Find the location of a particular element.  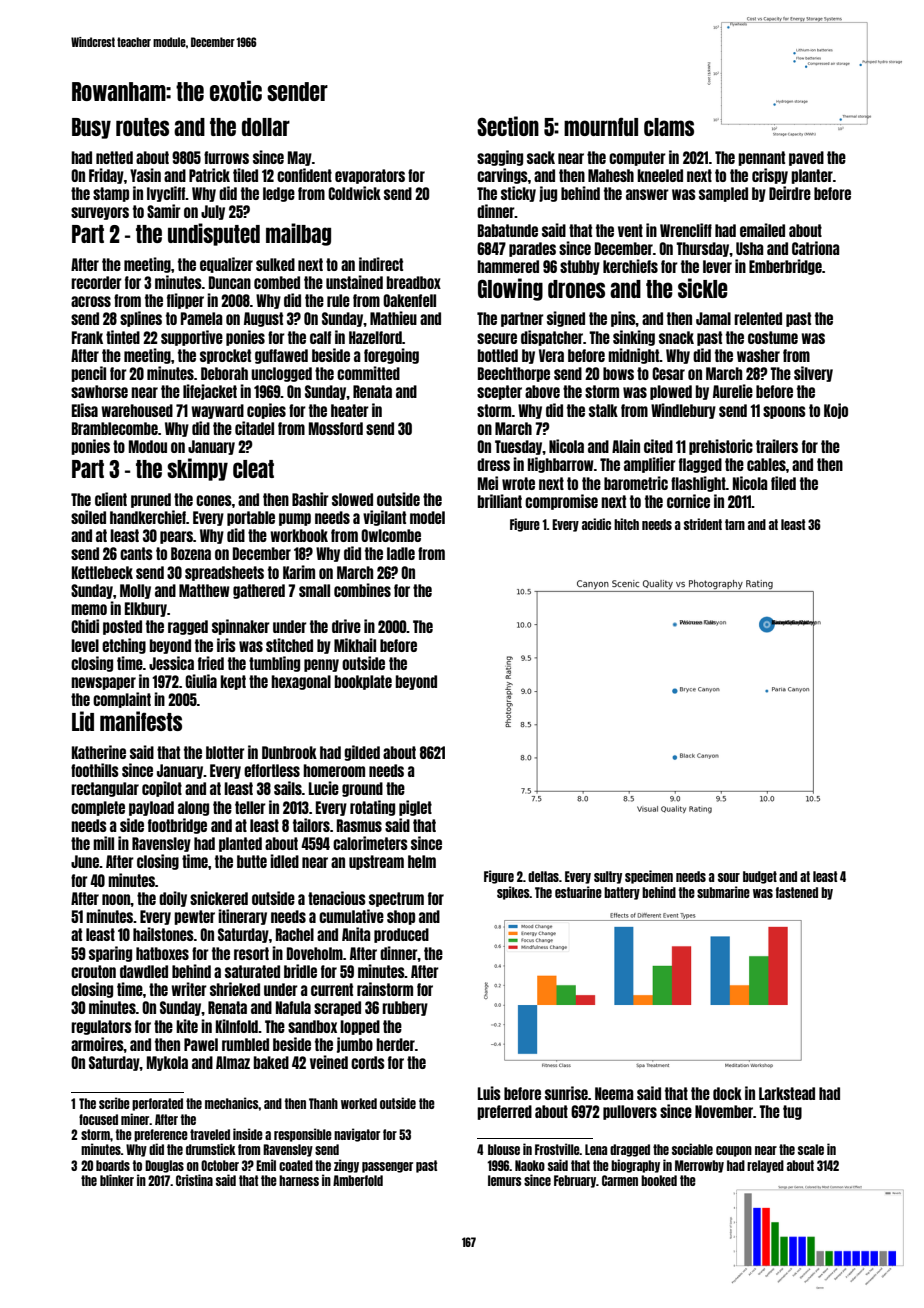

deltas is located at coordinates (543, 876).
